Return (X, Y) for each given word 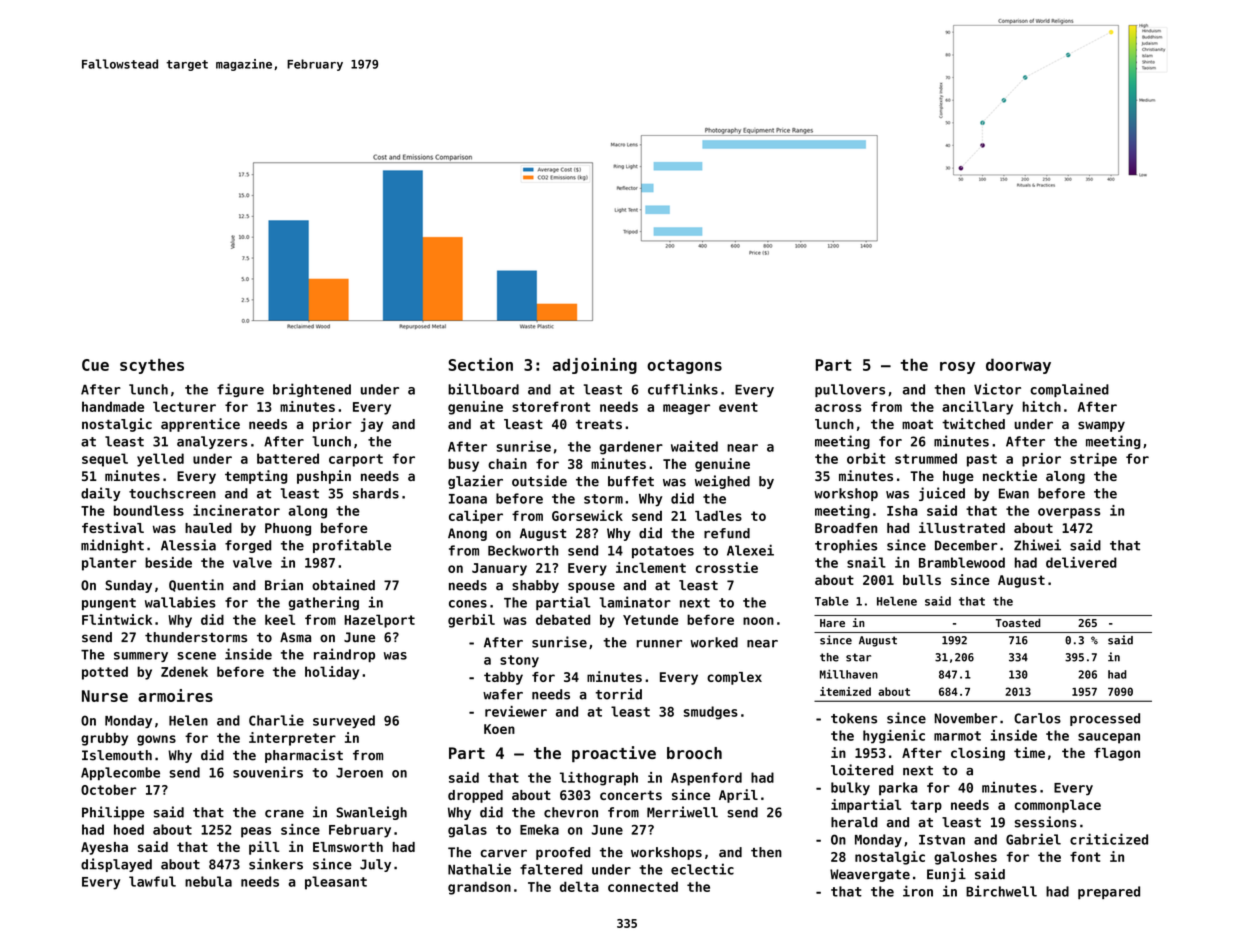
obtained (343, 585)
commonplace (1058, 806)
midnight (112, 546)
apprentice (200, 425)
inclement (651, 567)
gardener (631, 448)
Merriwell (682, 812)
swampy (1101, 426)
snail (866, 562)
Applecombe (120, 773)
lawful (152, 881)
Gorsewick (587, 515)
